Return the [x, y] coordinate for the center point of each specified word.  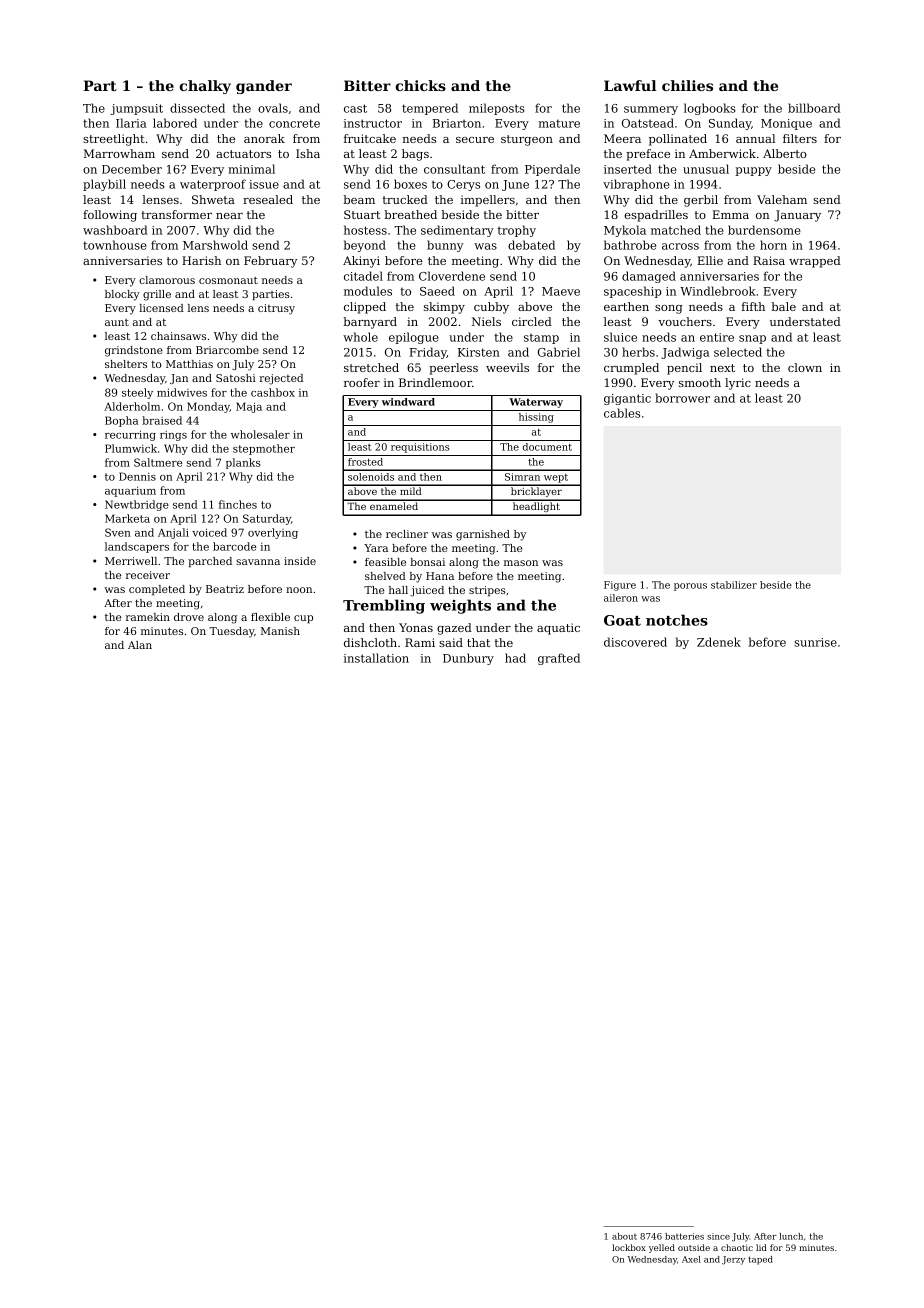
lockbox [629, 1247]
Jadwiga [685, 353]
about [624, 1236]
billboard [814, 108]
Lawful [630, 85]
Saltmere [158, 462]
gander [264, 87]
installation [376, 658]
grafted [559, 659]
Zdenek [719, 642]
